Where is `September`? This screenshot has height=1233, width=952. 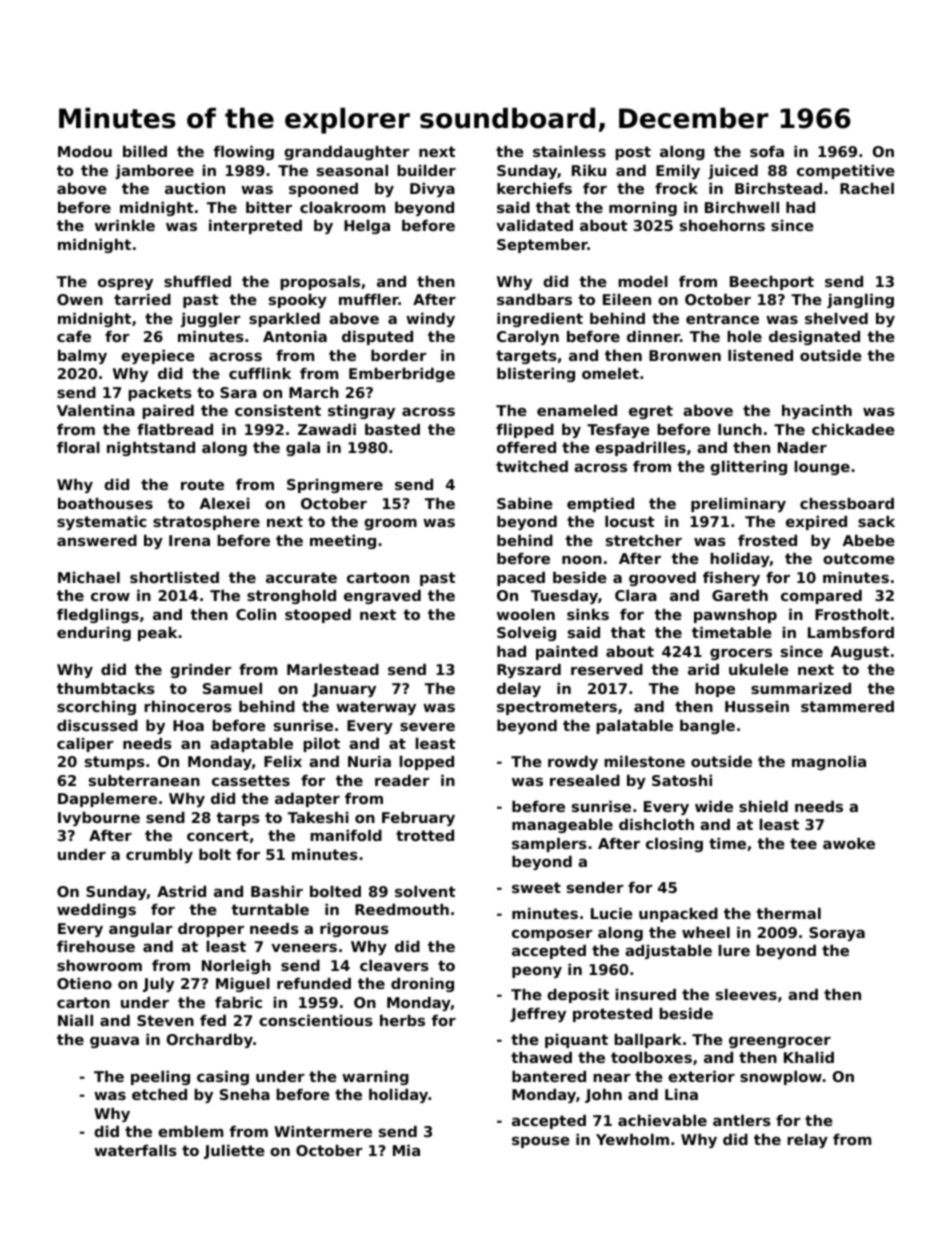 September is located at coordinates (542, 246).
